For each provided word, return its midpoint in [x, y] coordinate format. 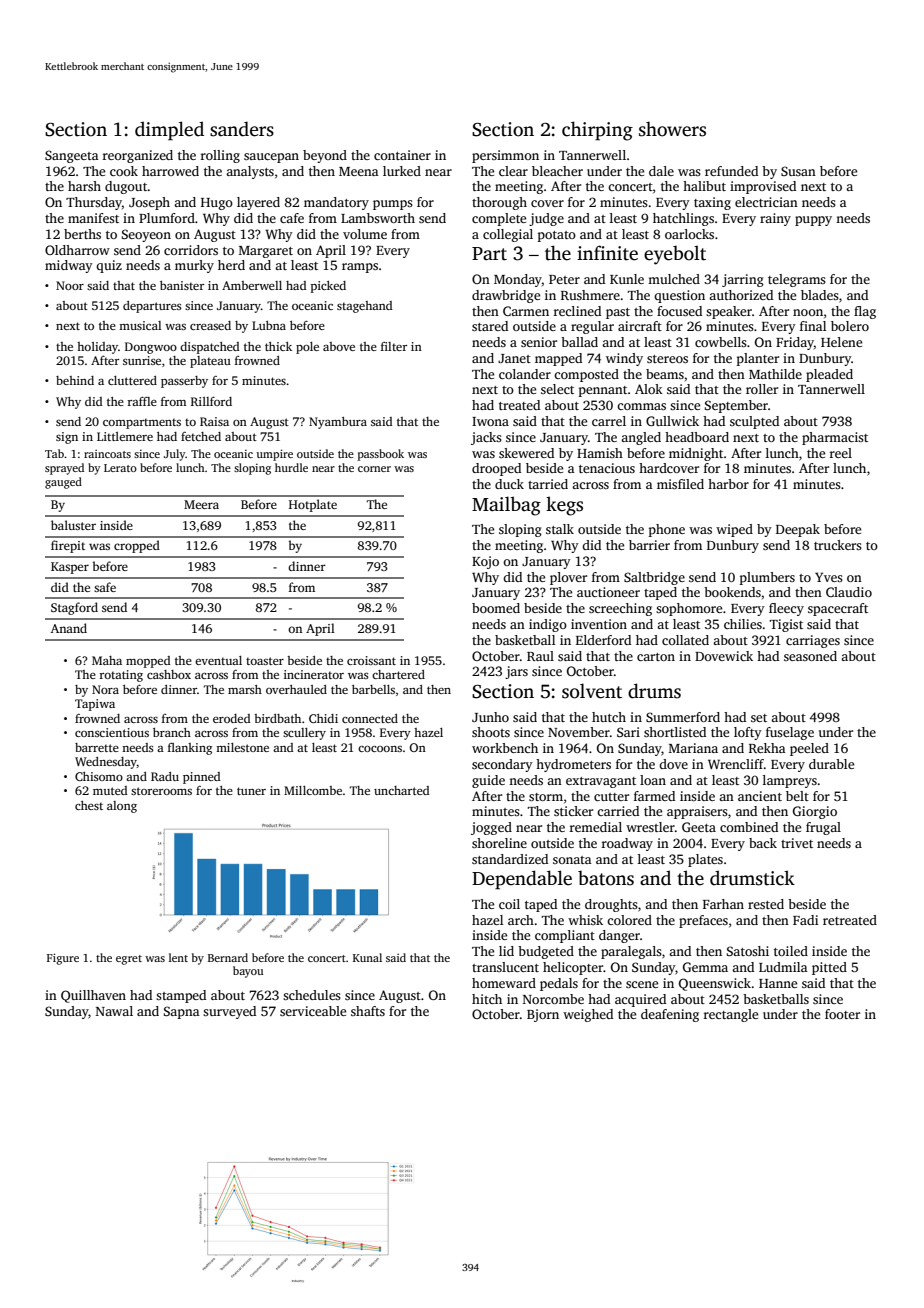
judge [546, 219]
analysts [250, 172]
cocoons [380, 749]
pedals [559, 984]
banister [182, 285]
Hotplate [313, 505]
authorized [741, 295]
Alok [649, 389]
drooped [496, 469]
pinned [202, 778]
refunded [731, 171]
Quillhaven [93, 996]
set [759, 718]
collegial [508, 235]
